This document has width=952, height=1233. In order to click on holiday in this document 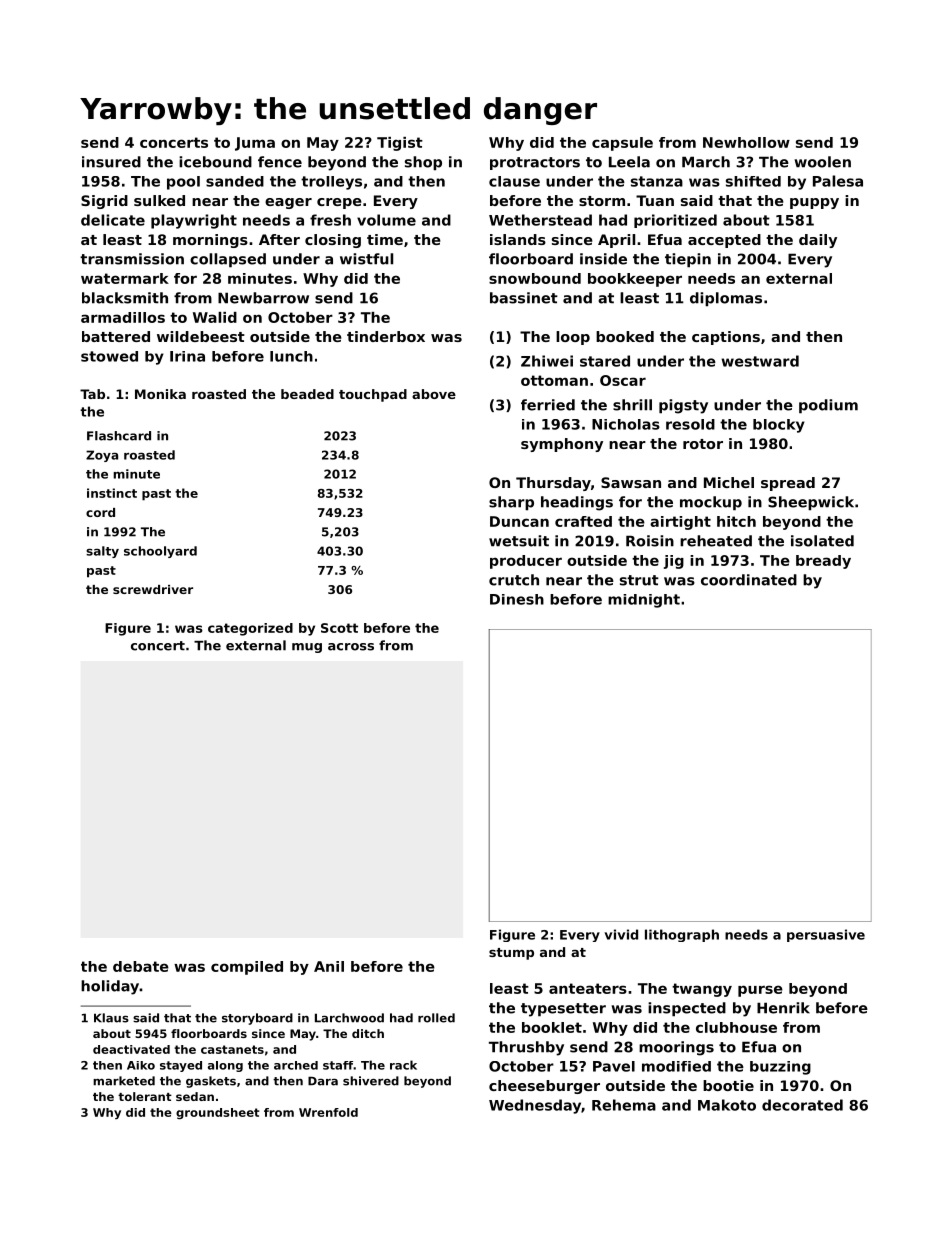, I will do `click(110, 987)`.
